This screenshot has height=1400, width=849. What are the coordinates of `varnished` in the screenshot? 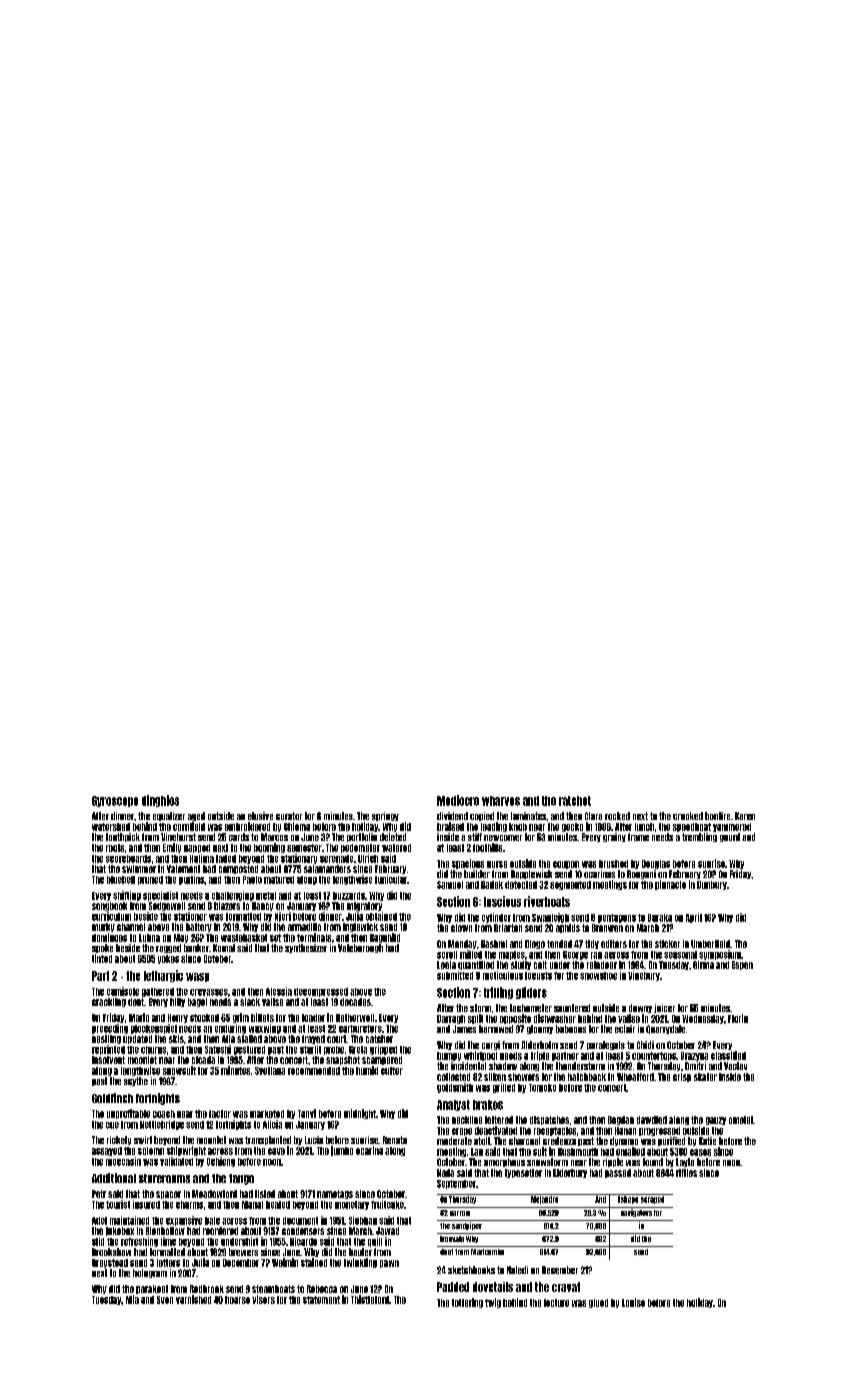 It's located at (193, 1299).
